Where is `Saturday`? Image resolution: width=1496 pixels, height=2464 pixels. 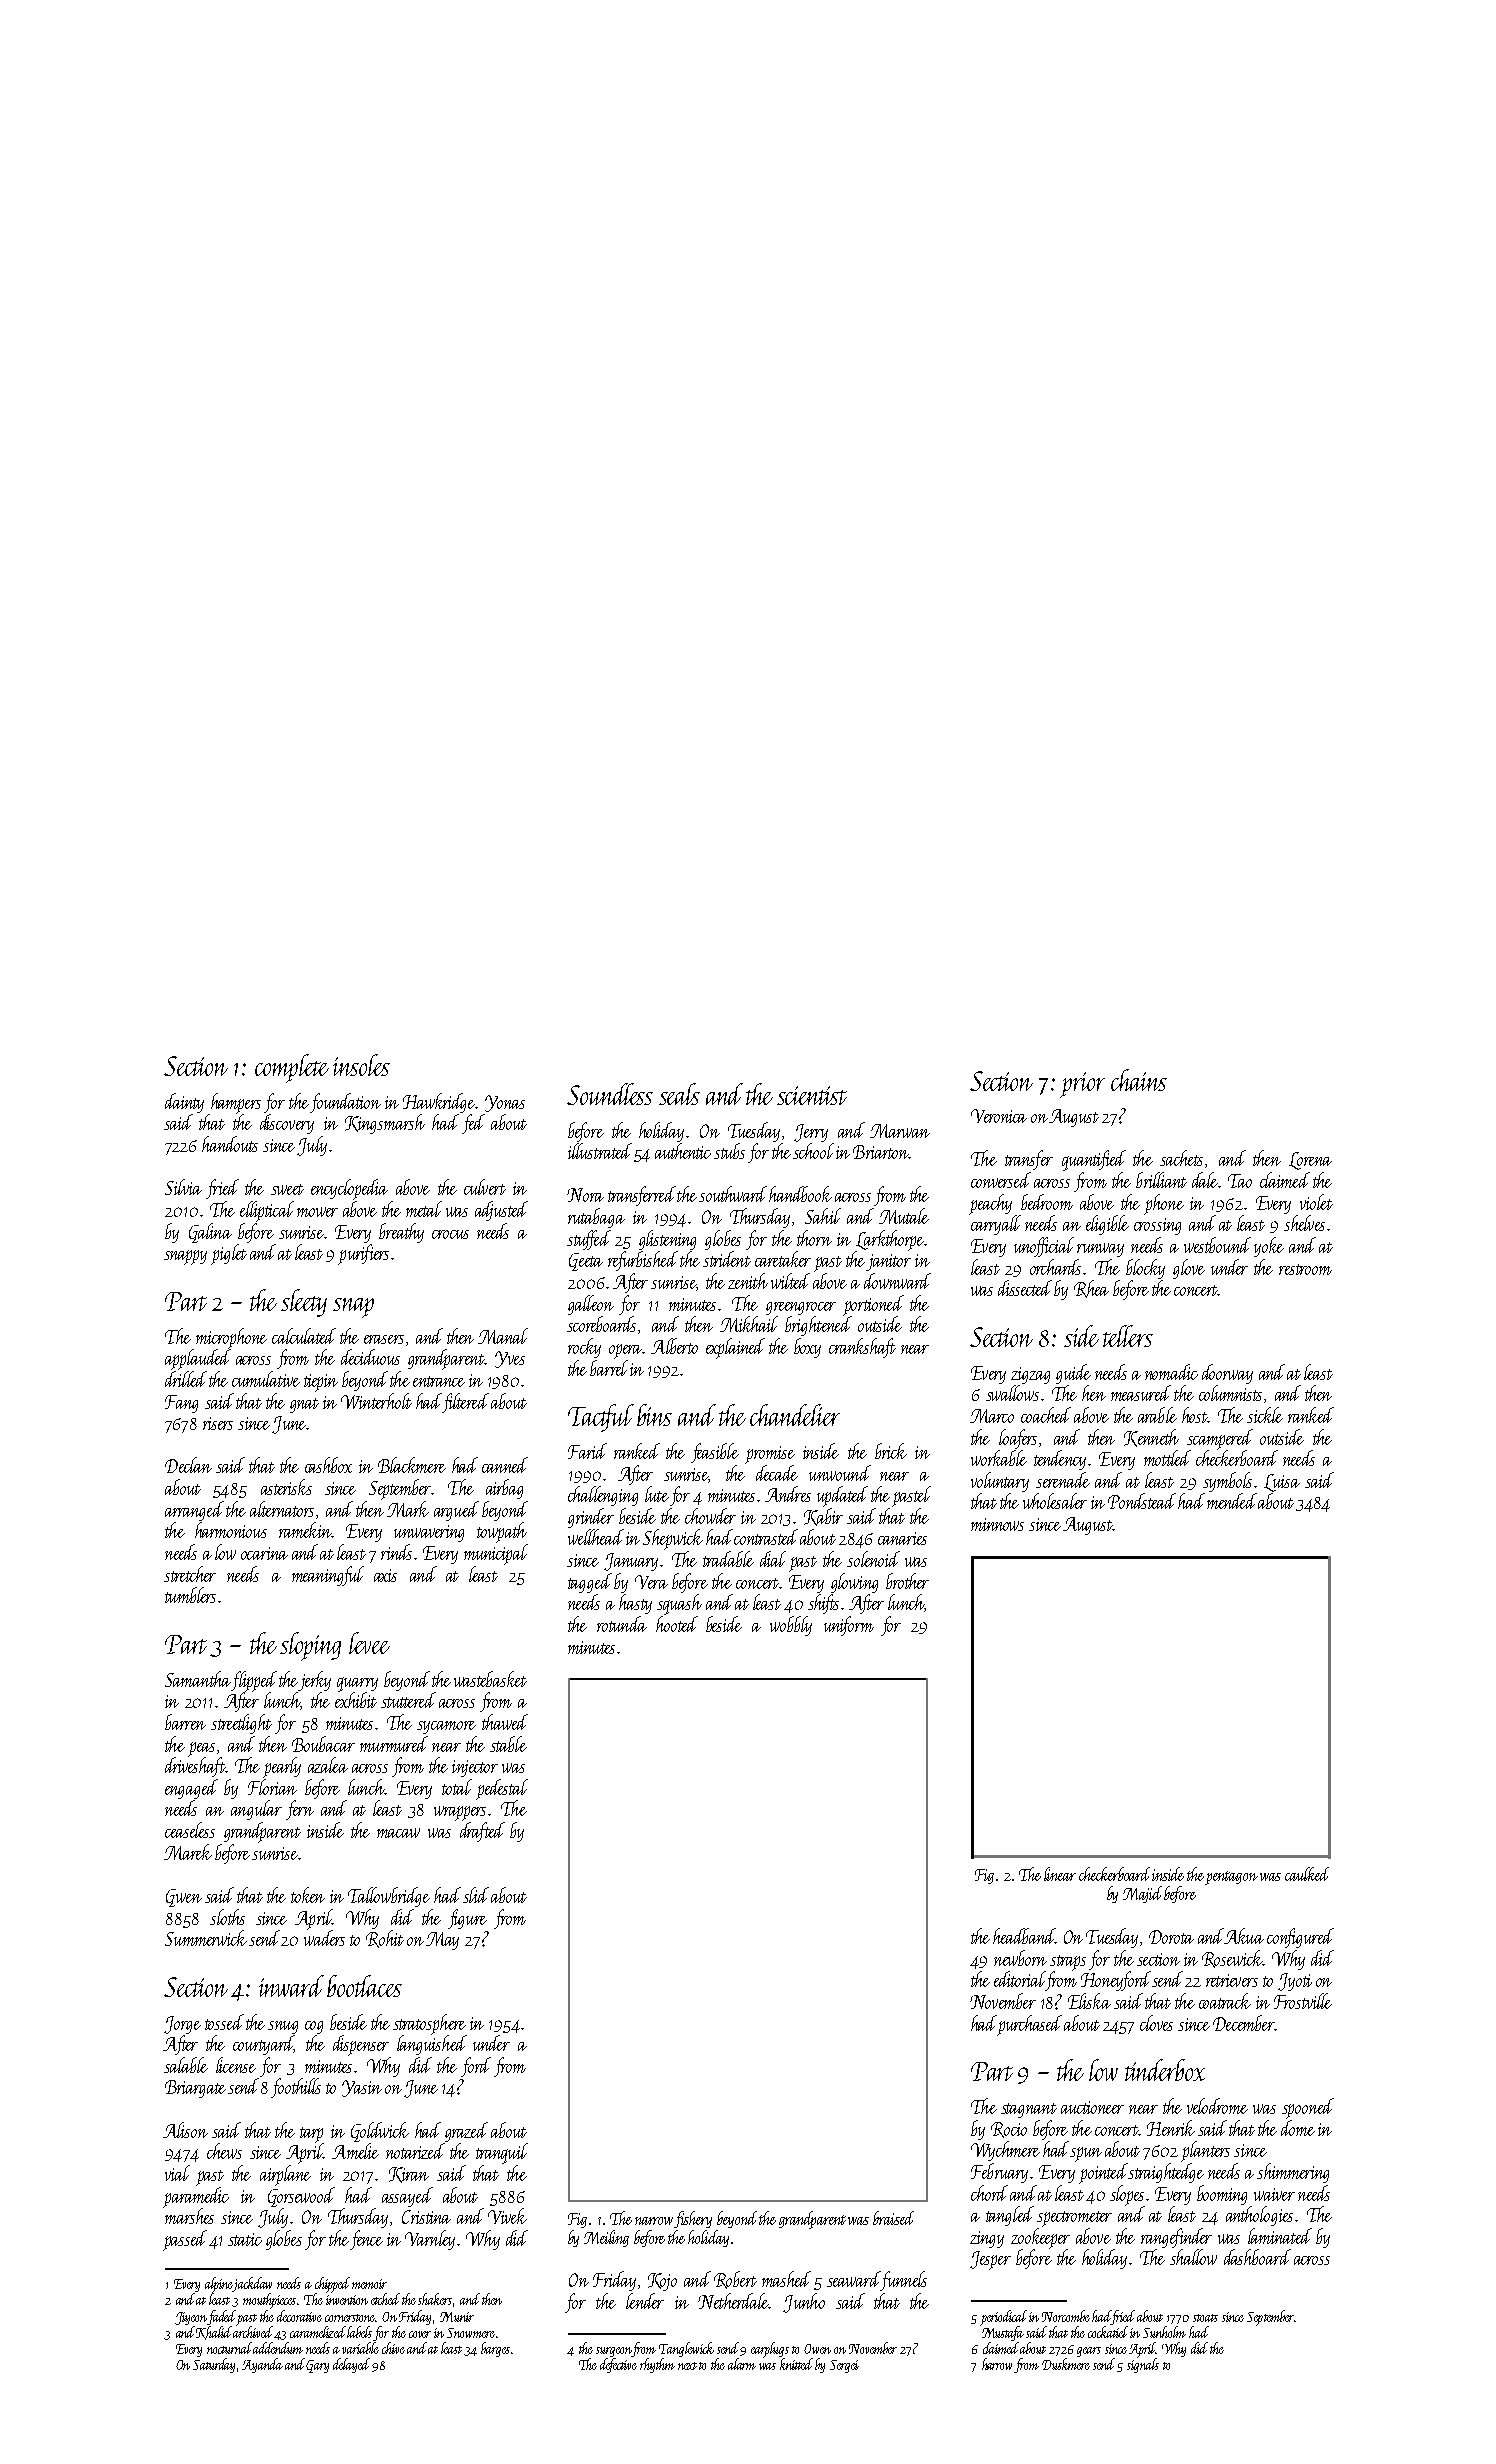 Saturday is located at coordinates (214, 2365).
